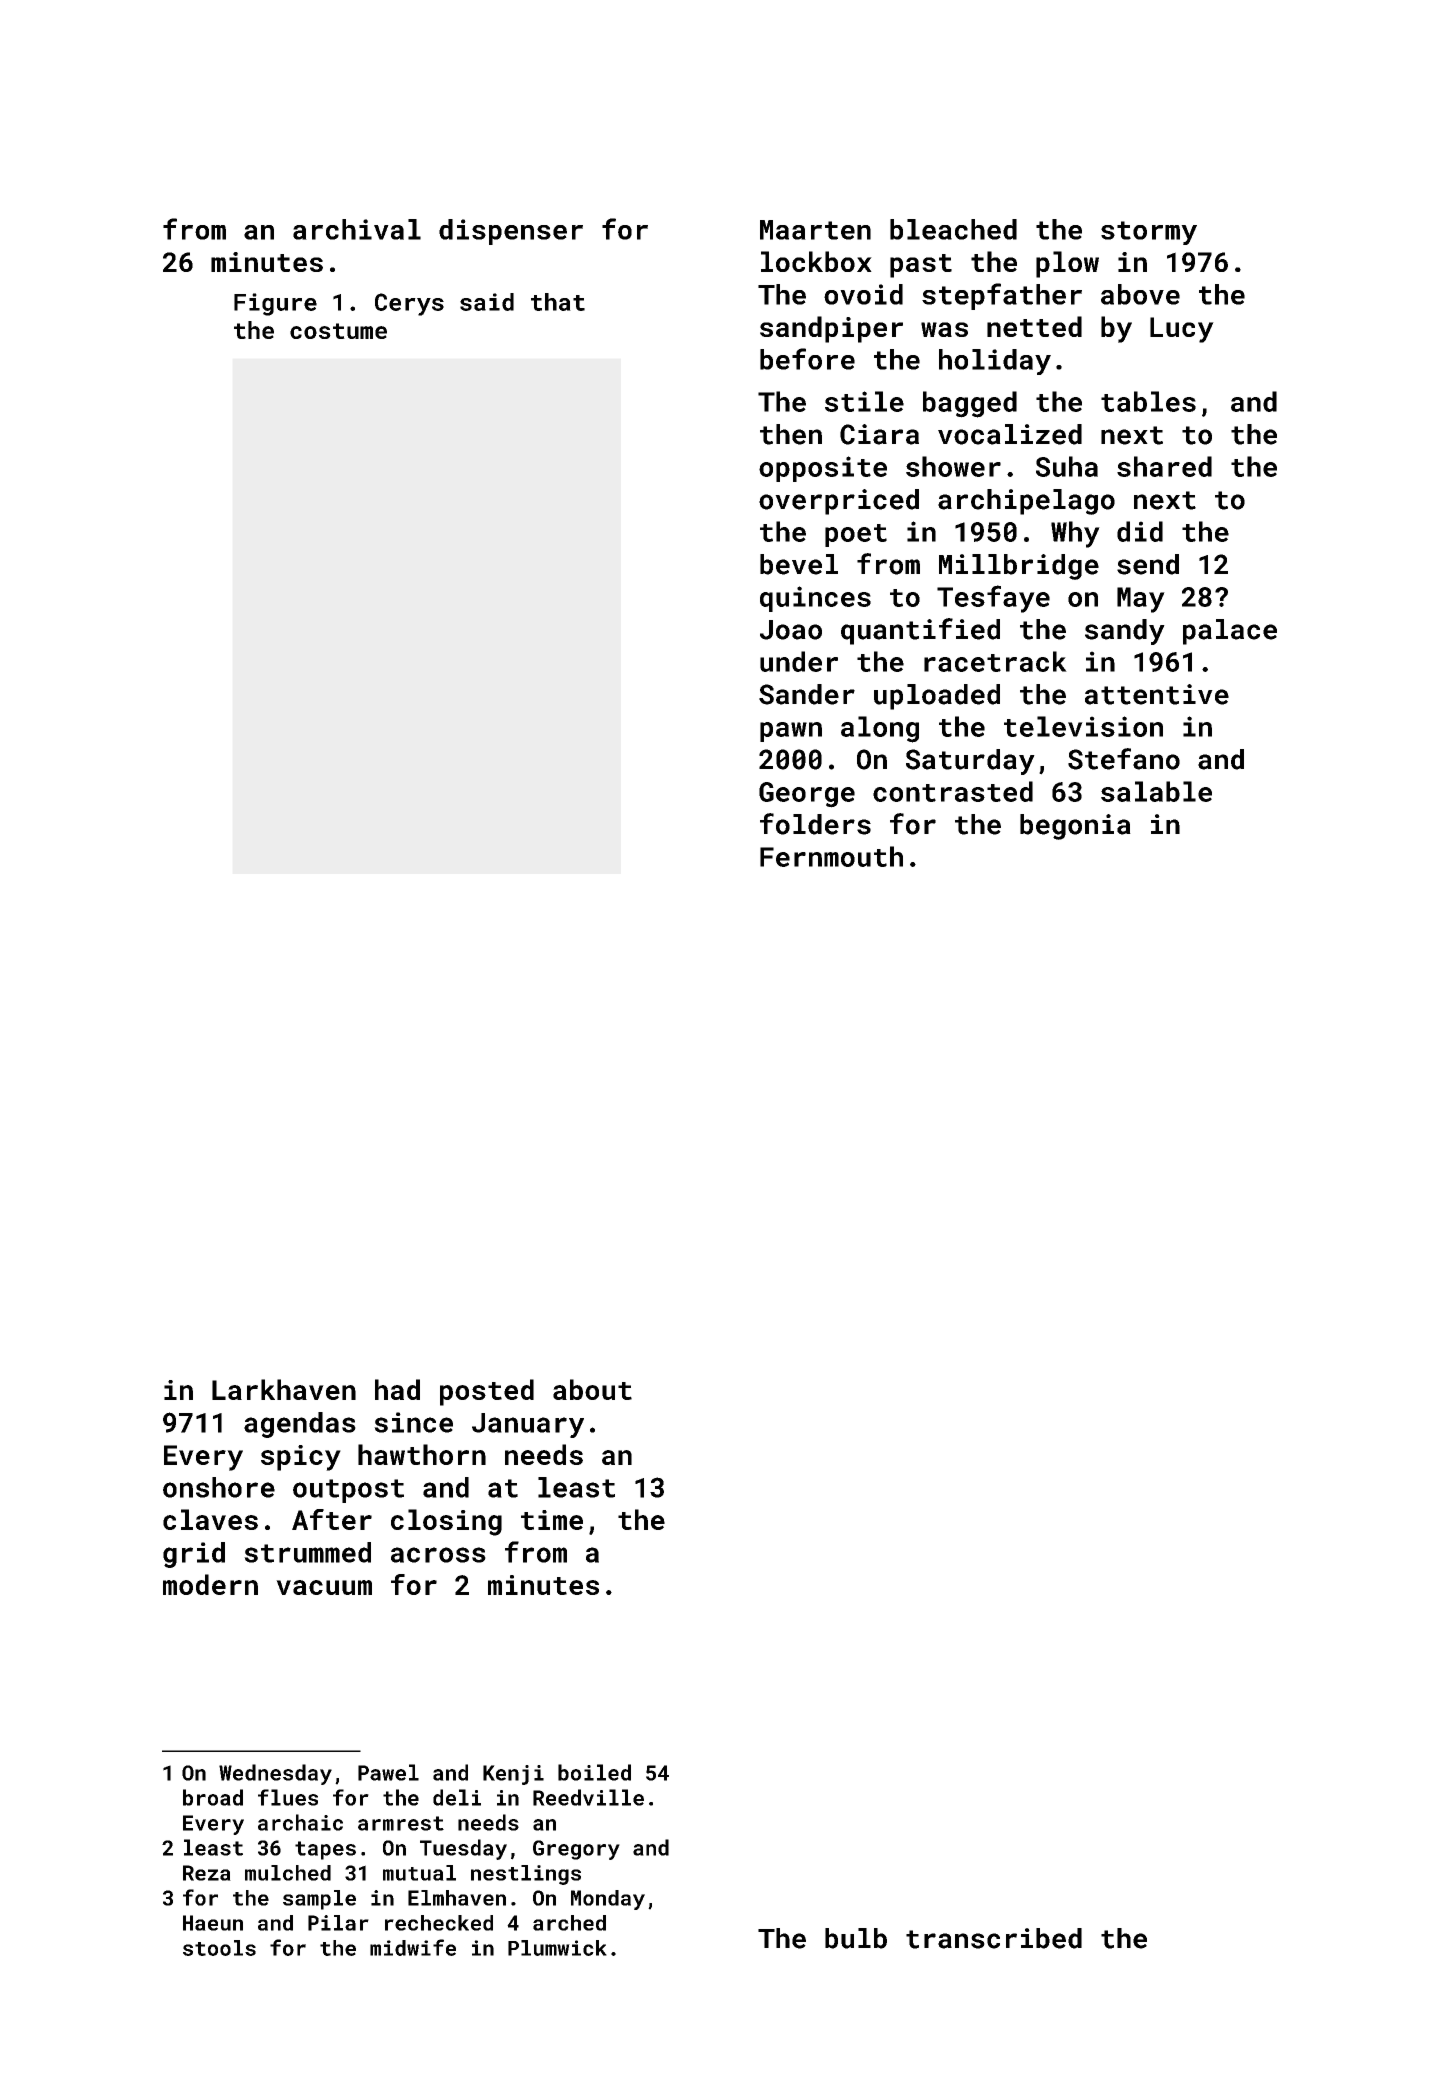 The height and width of the image is (2100, 1450). Describe the element at coordinates (338, 1923) in the image. I see `Pilar` at that location.
